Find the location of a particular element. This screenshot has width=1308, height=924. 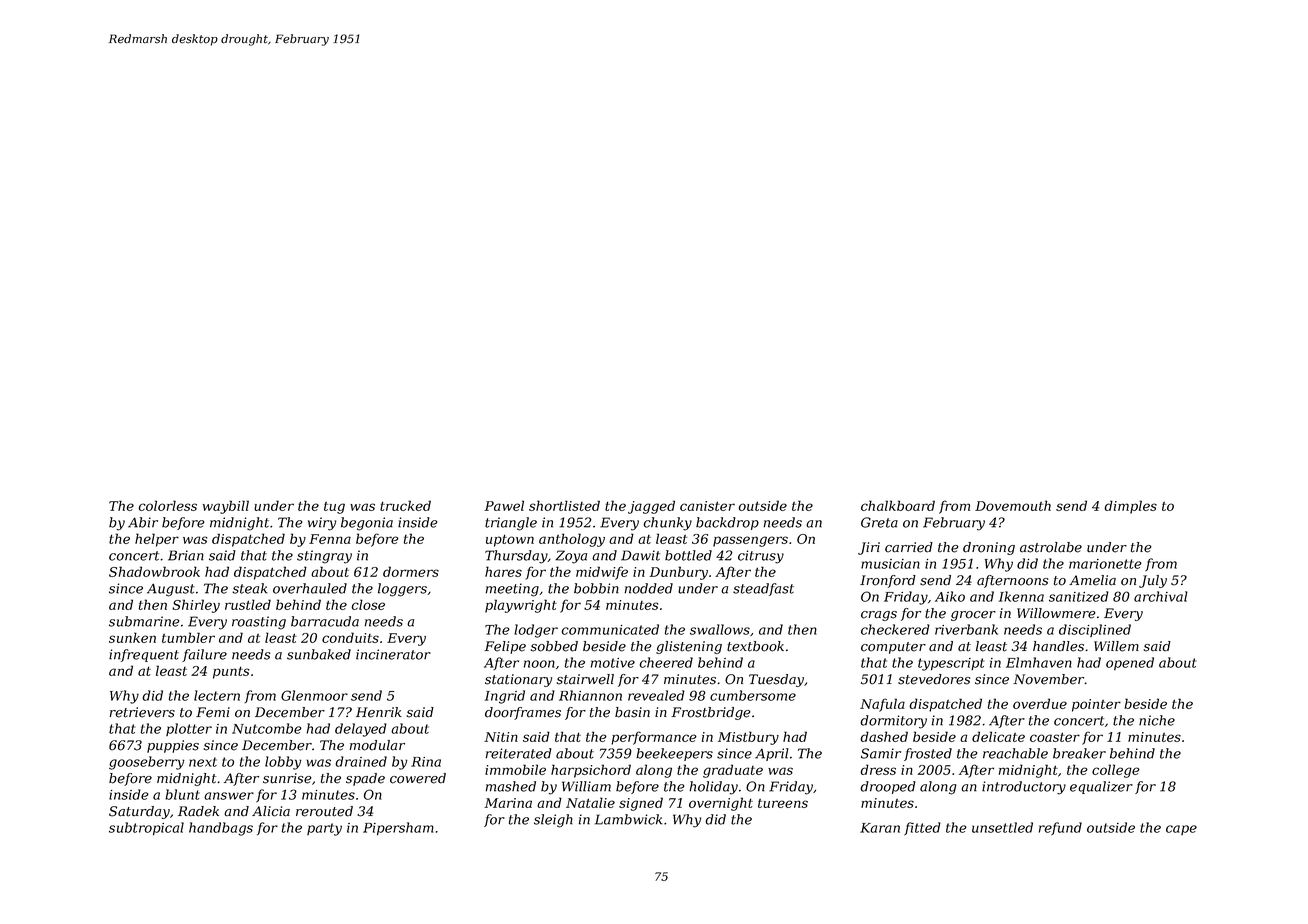

delayed is located at coordinates (361, 730).
